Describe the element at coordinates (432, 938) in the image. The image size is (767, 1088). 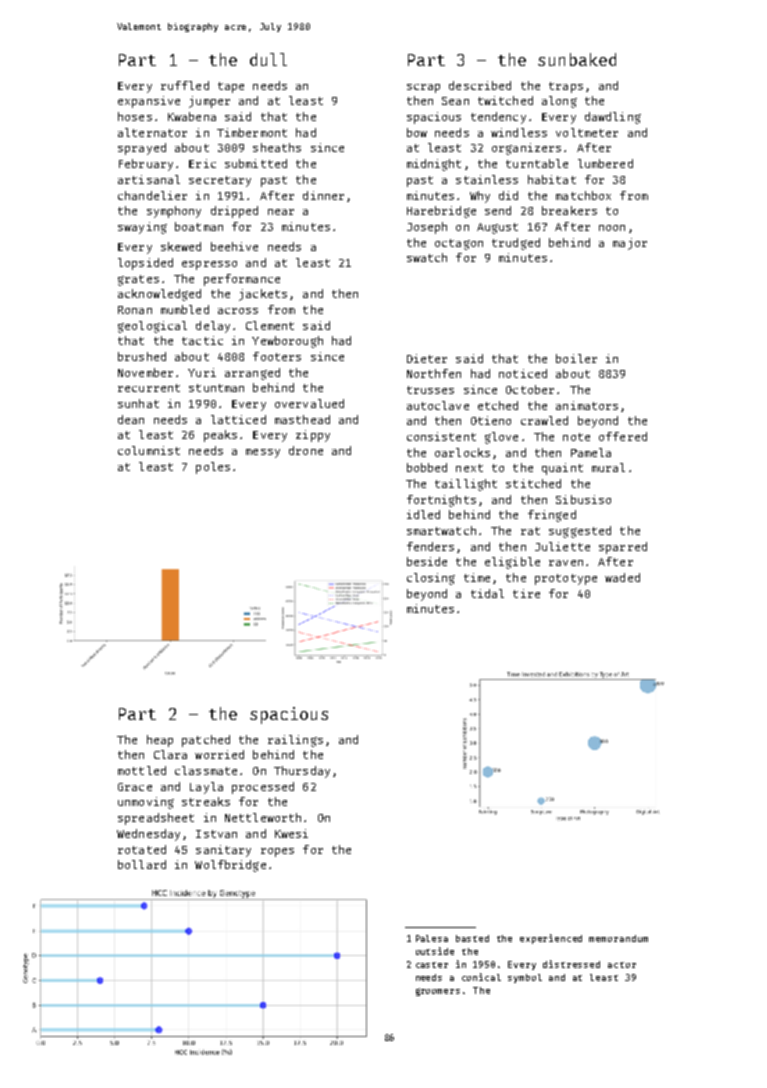
I see `Palesa` at that location.
